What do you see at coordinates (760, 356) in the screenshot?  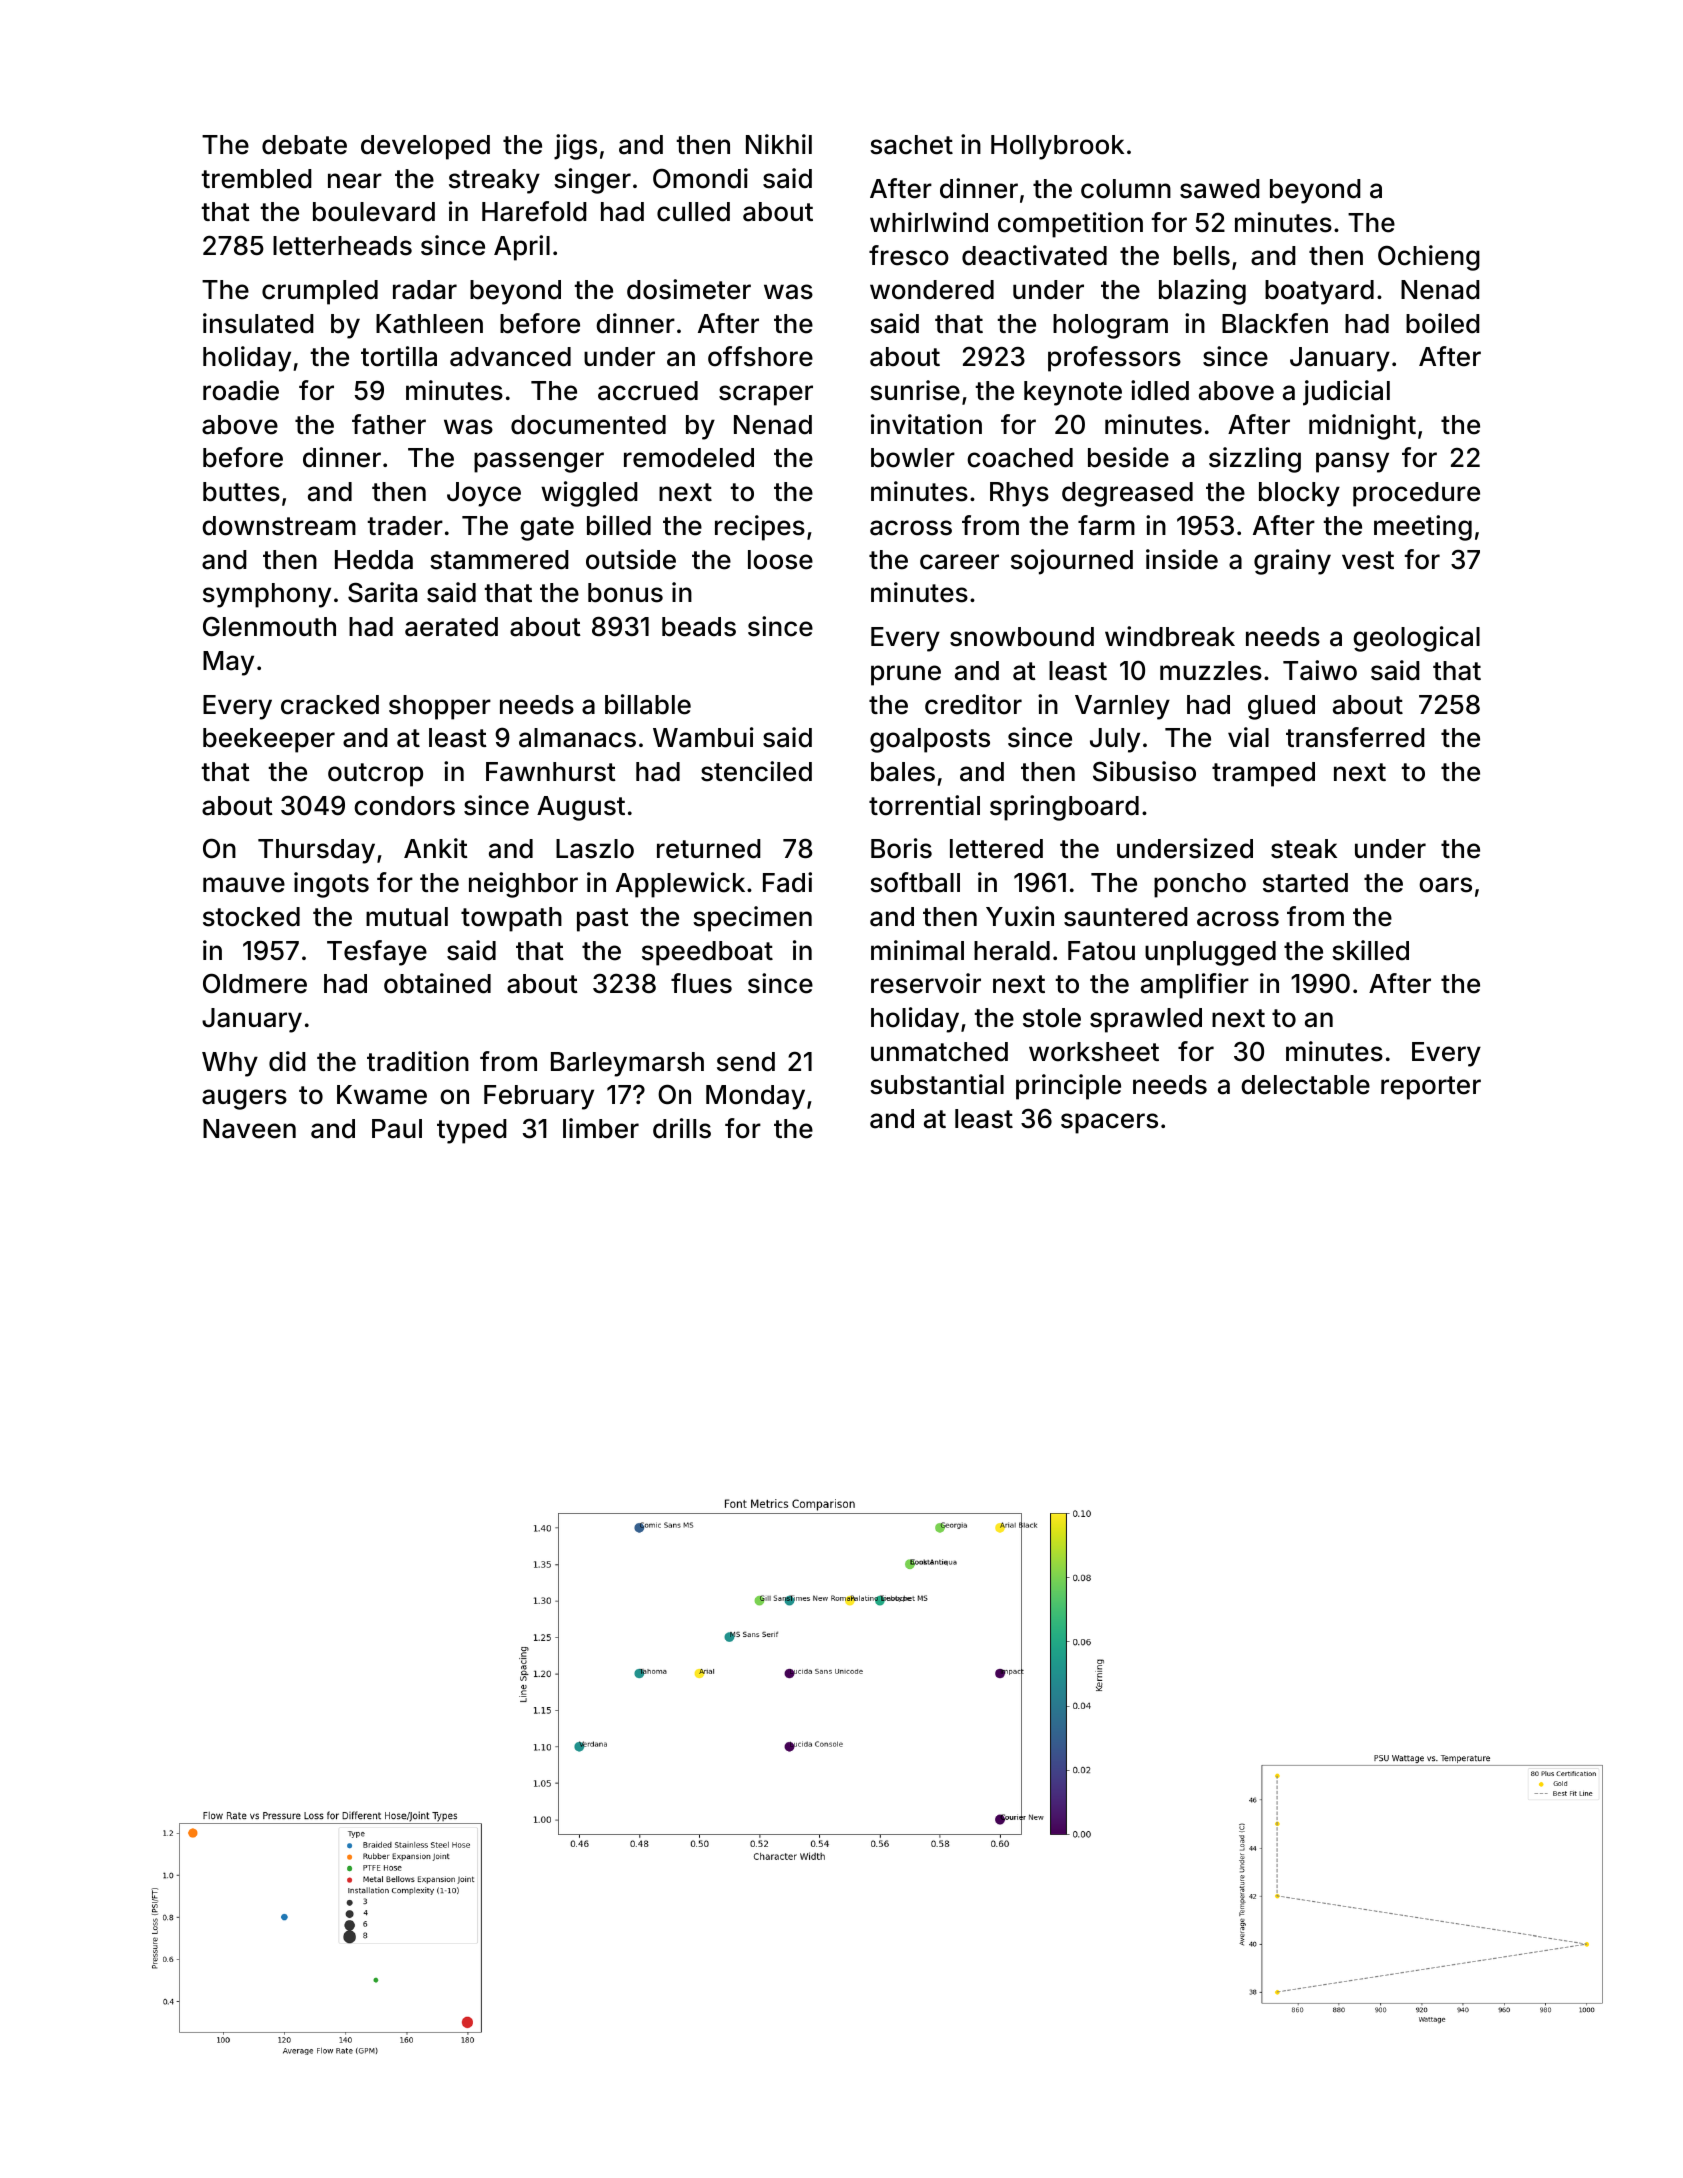 I see `offshore` at bounding box center [760, 356].
